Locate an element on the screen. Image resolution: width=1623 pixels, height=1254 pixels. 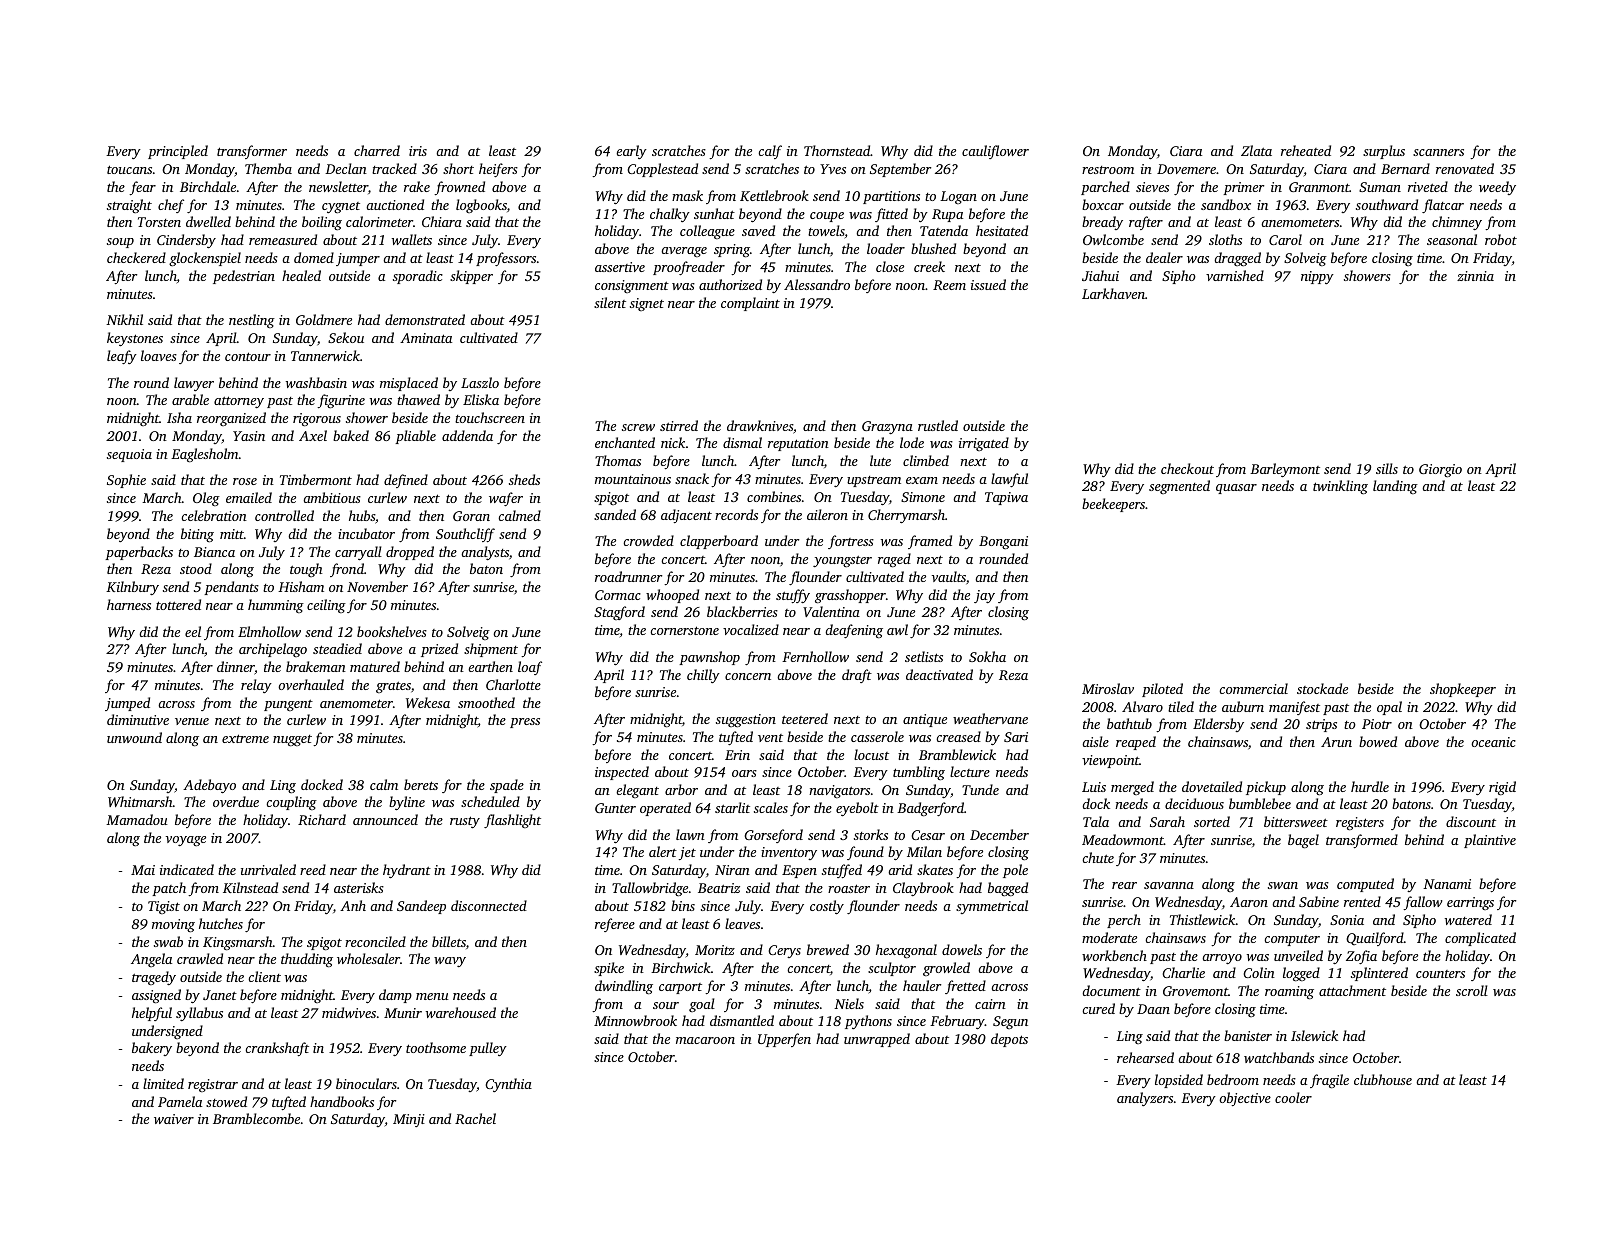
blushed is located at coordinates (933, 248).
